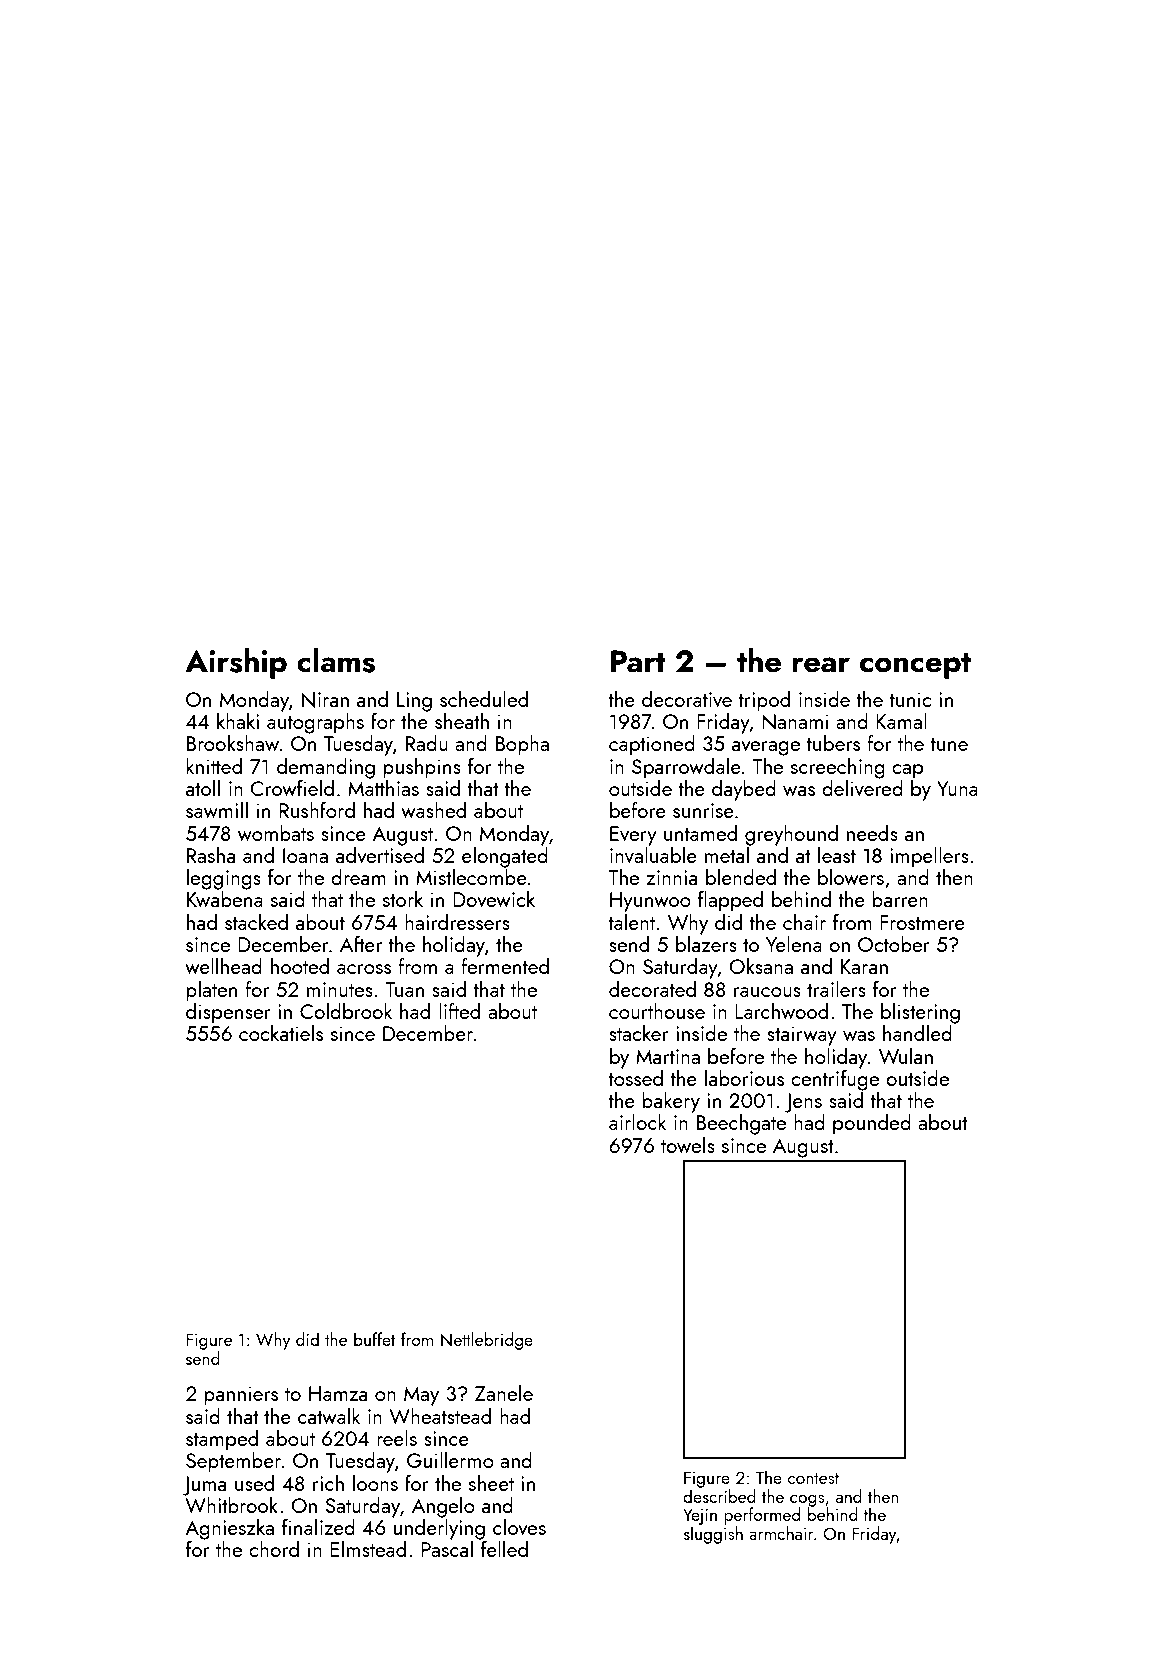 This screenshot has height=1654, width=1165. What do you see at coordinates (336, 660) in the screenshot?
I see `clams` at bounding box center [336, 660].
